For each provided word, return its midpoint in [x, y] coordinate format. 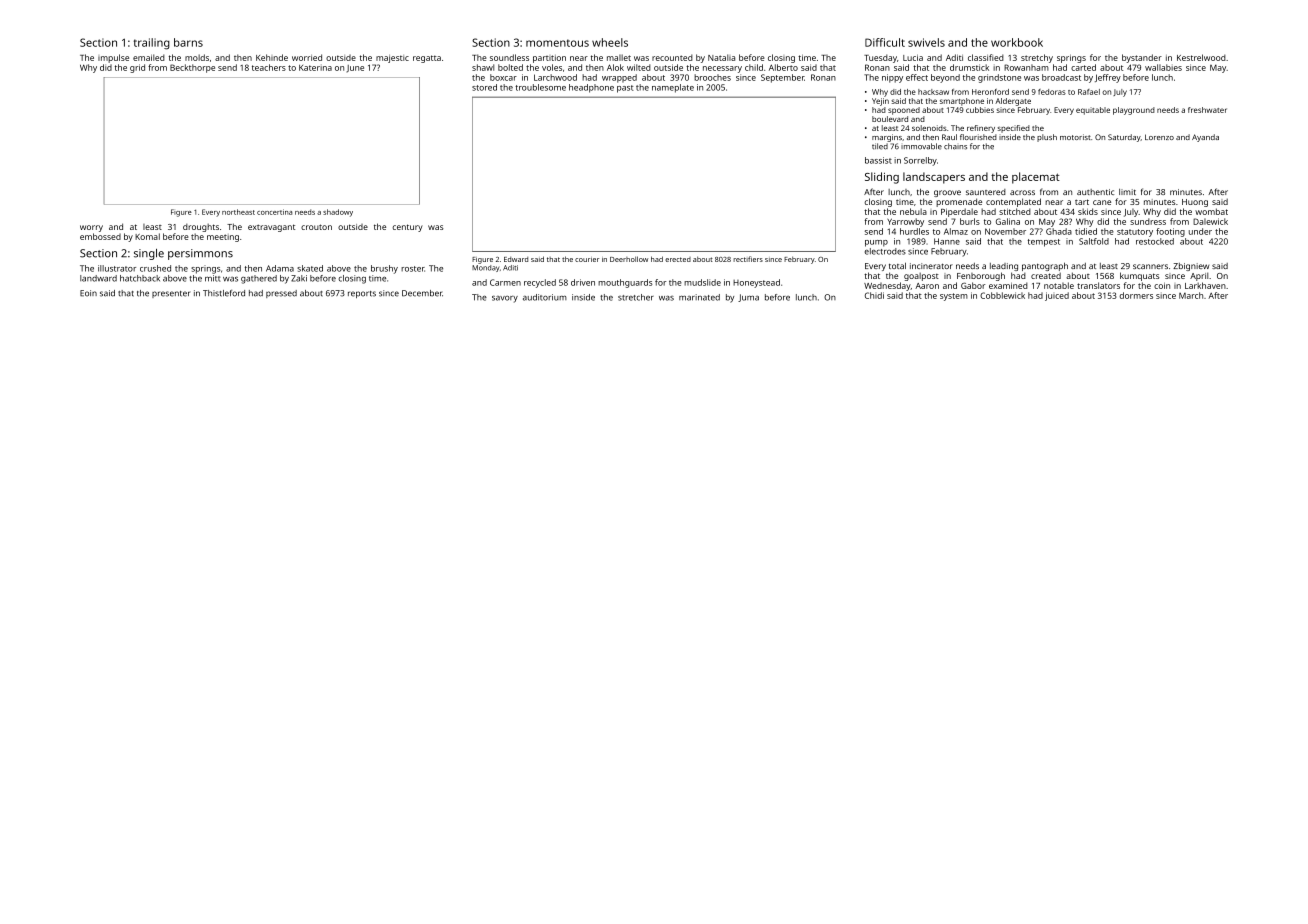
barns [188, 42]
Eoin [88, 293]
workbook [1017, 42]
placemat [1036, 178]
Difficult [885, 42]
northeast [238, 212]
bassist [878, 160]
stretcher [636, 297]
